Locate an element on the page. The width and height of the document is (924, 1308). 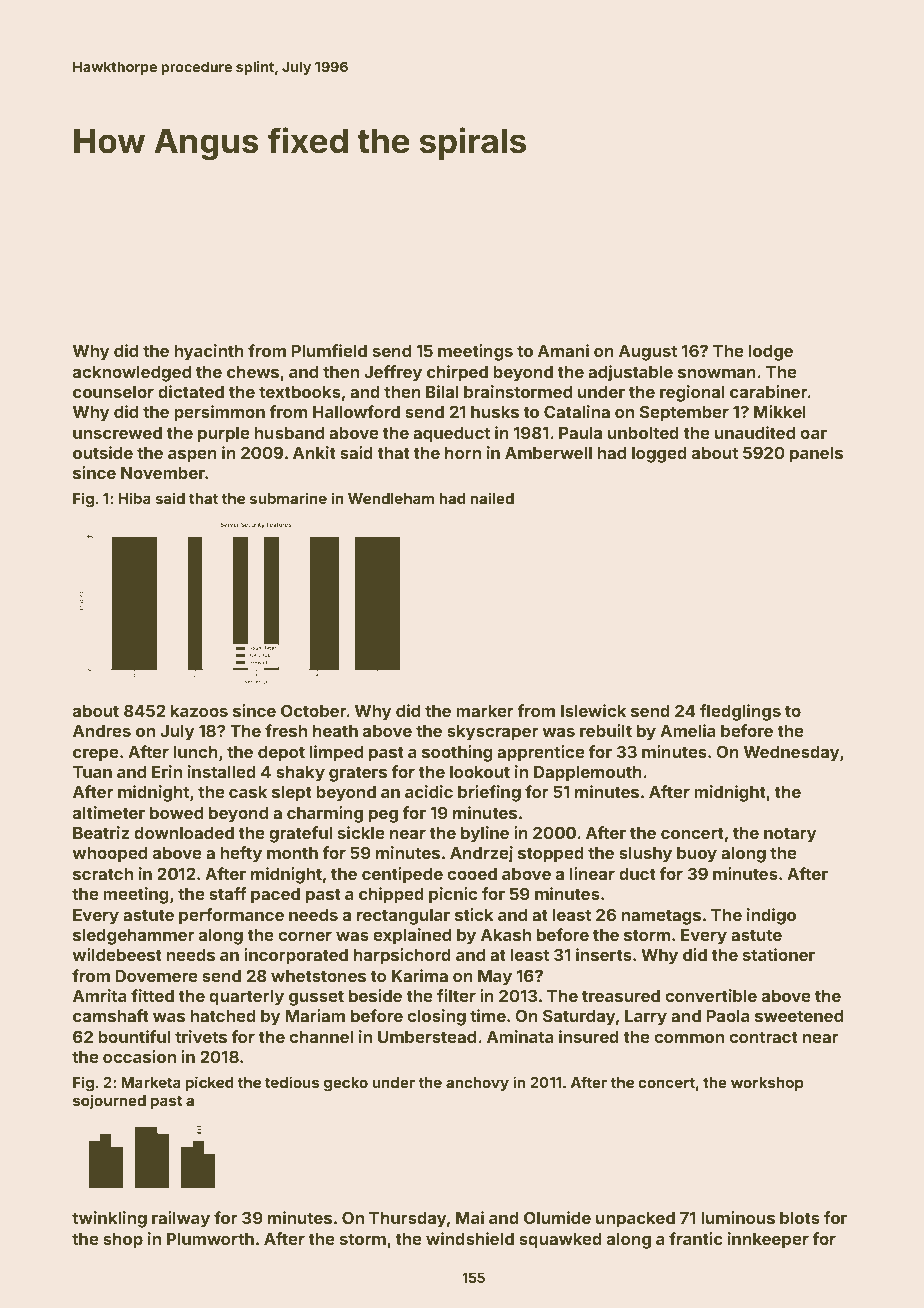
Mai is located at coordinates (470, 1217).
